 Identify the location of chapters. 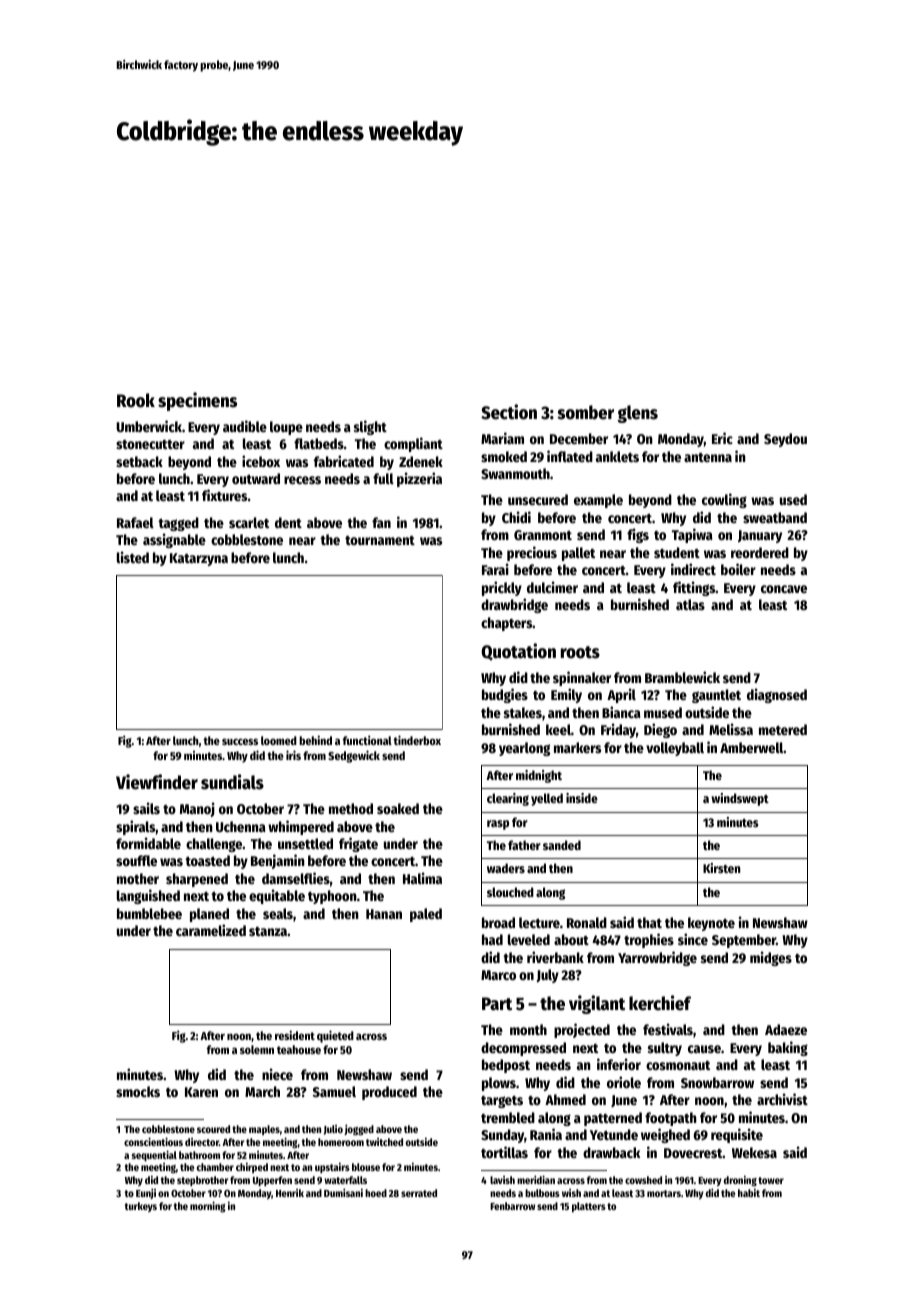
(507, 624).
